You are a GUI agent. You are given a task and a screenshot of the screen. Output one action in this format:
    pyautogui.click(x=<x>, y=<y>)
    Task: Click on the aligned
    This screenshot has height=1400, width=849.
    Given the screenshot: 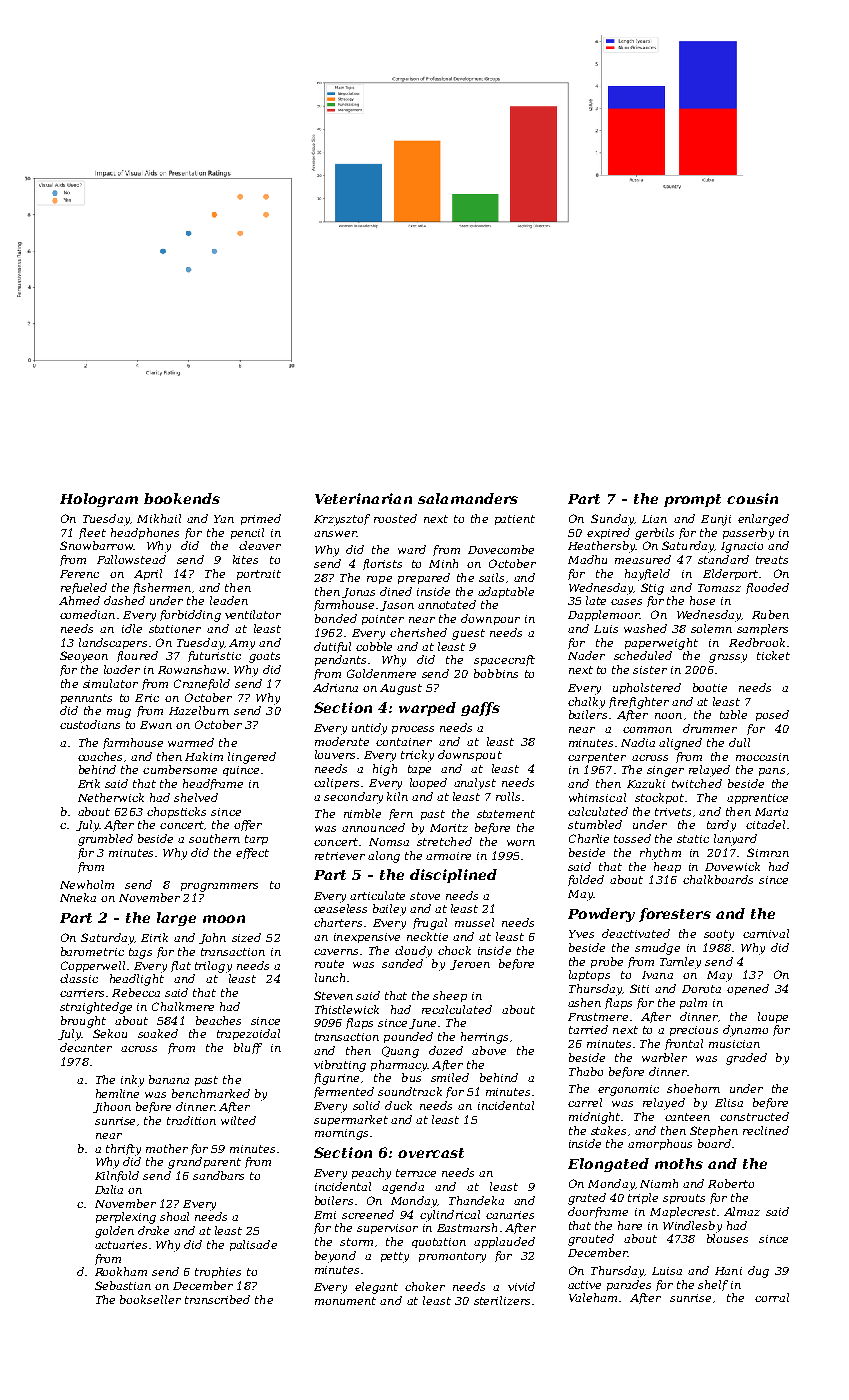 What is the action you would take?
    pyautogui.click(x=680, y=744)
